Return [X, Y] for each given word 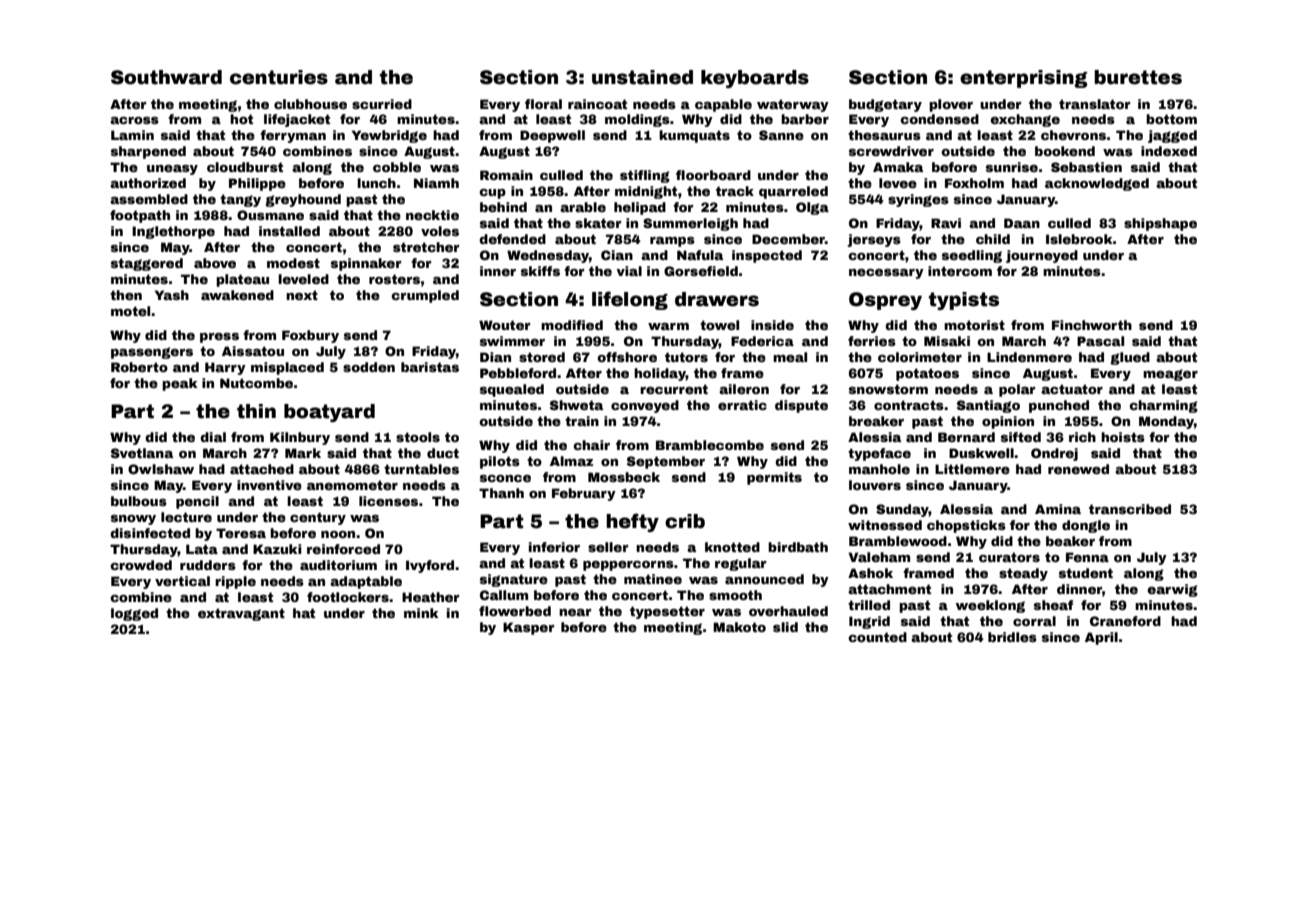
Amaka [898, 167]
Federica [762, 341]
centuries [279, 77]
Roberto [139, 367]
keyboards [755, 79]
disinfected [150, 533]
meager [1170, 375]
